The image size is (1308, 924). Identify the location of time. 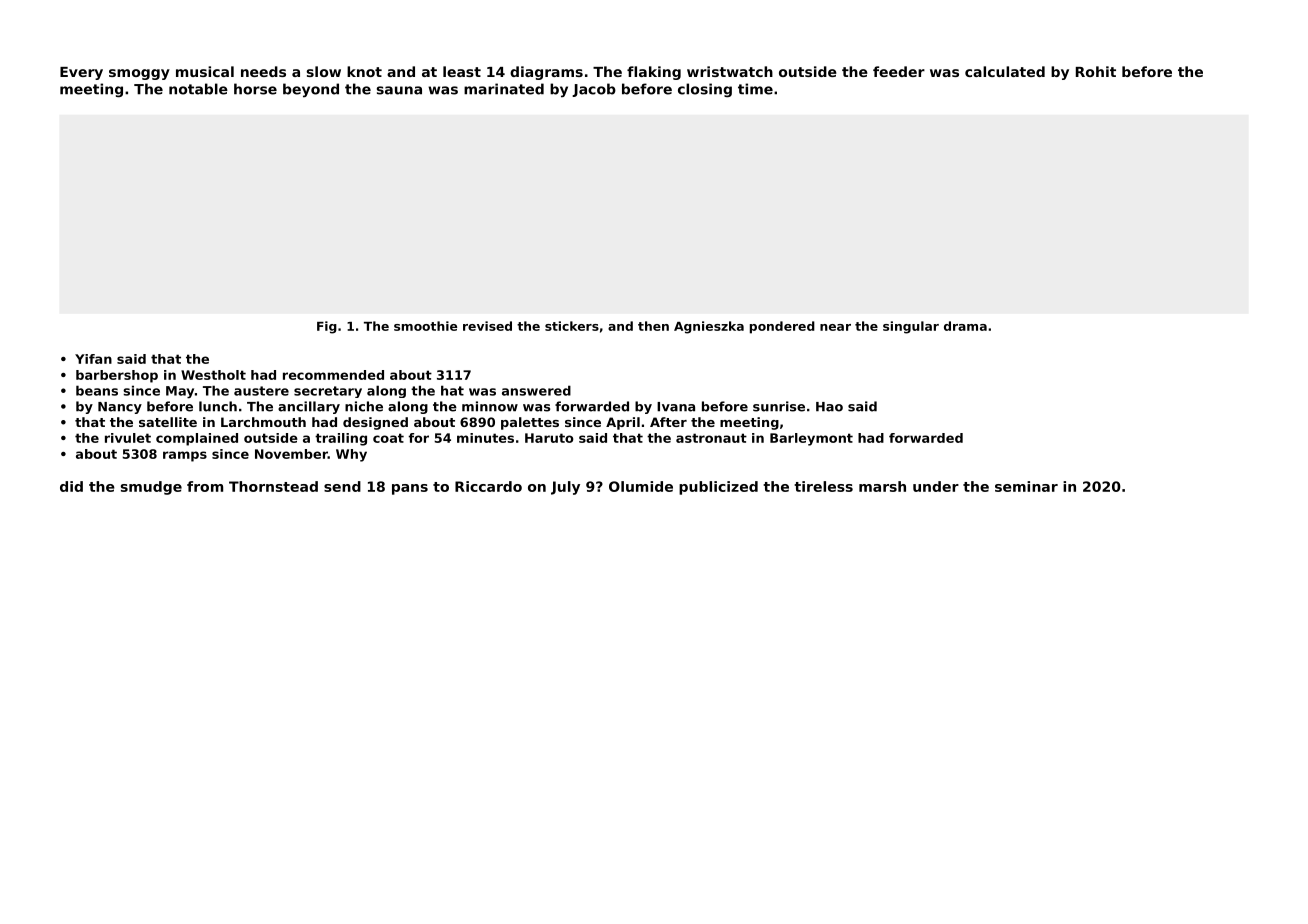
(755, 89).
